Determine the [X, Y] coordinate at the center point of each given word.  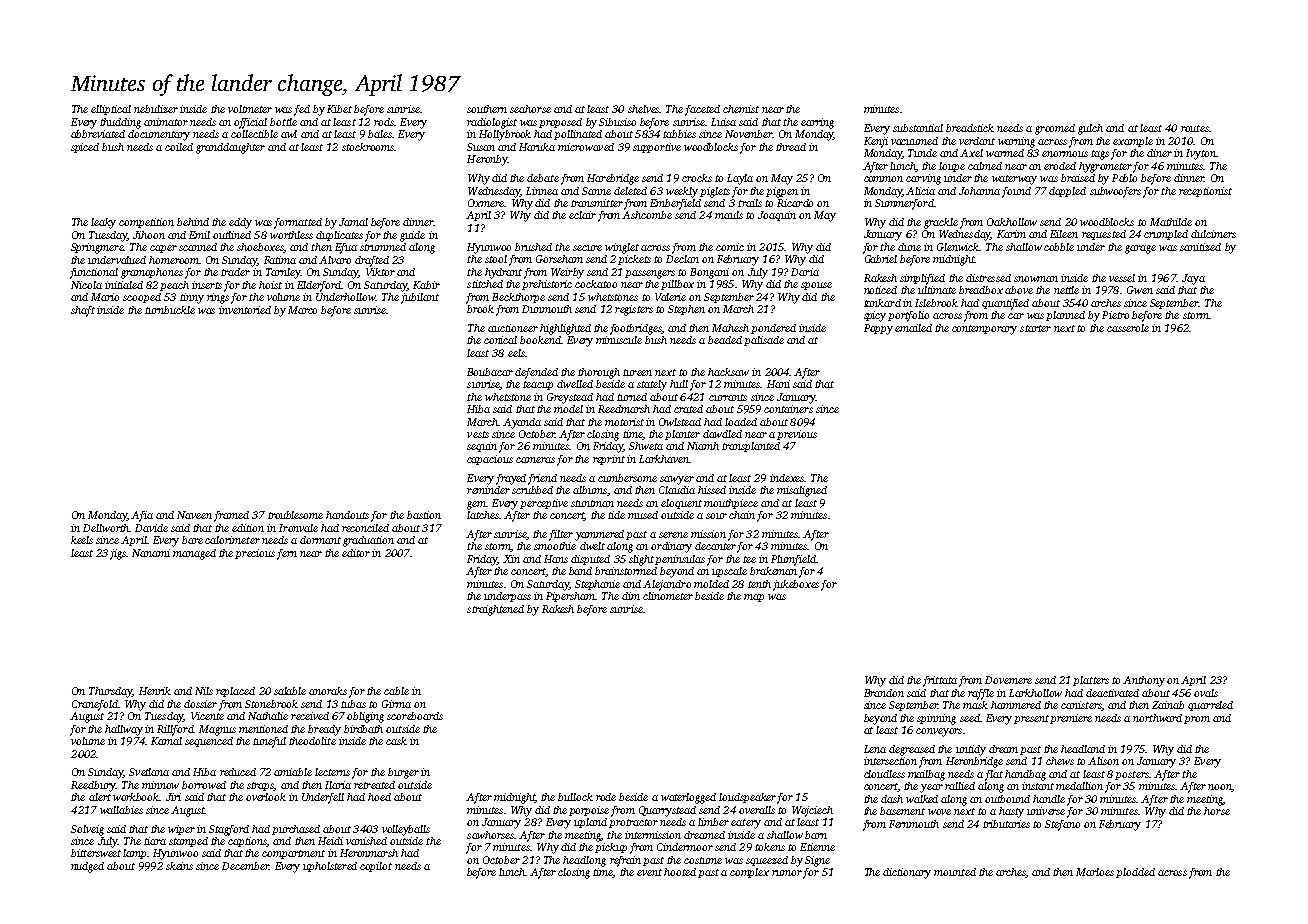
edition [248, 528]
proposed [560, 123]
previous [797, 435]
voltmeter [250, 109]
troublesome [295, 515]
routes [1195, 128]
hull [679, 384]
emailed [913, 328]
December [245, 866]
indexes [787, 478]
